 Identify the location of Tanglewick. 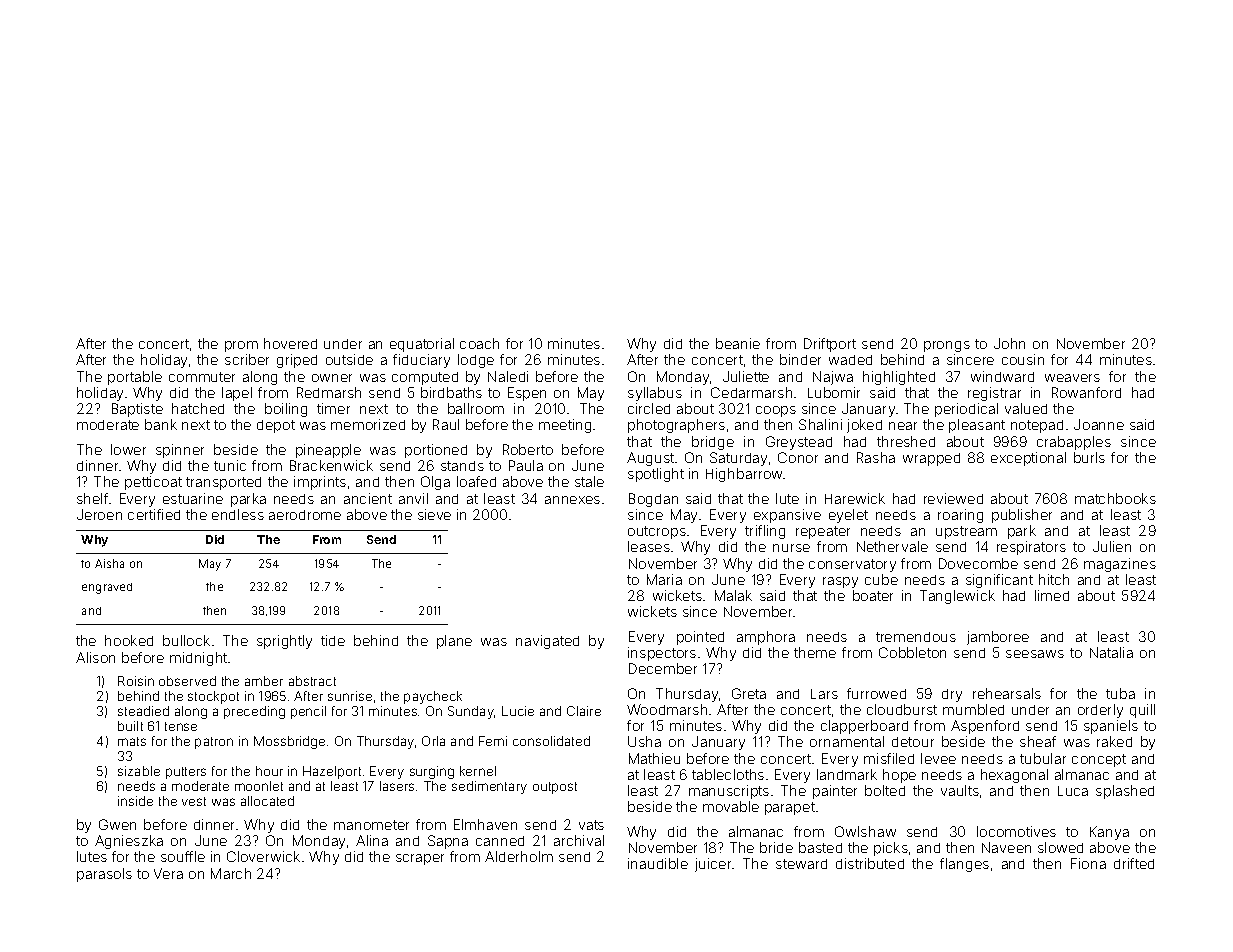
(957, 597).
